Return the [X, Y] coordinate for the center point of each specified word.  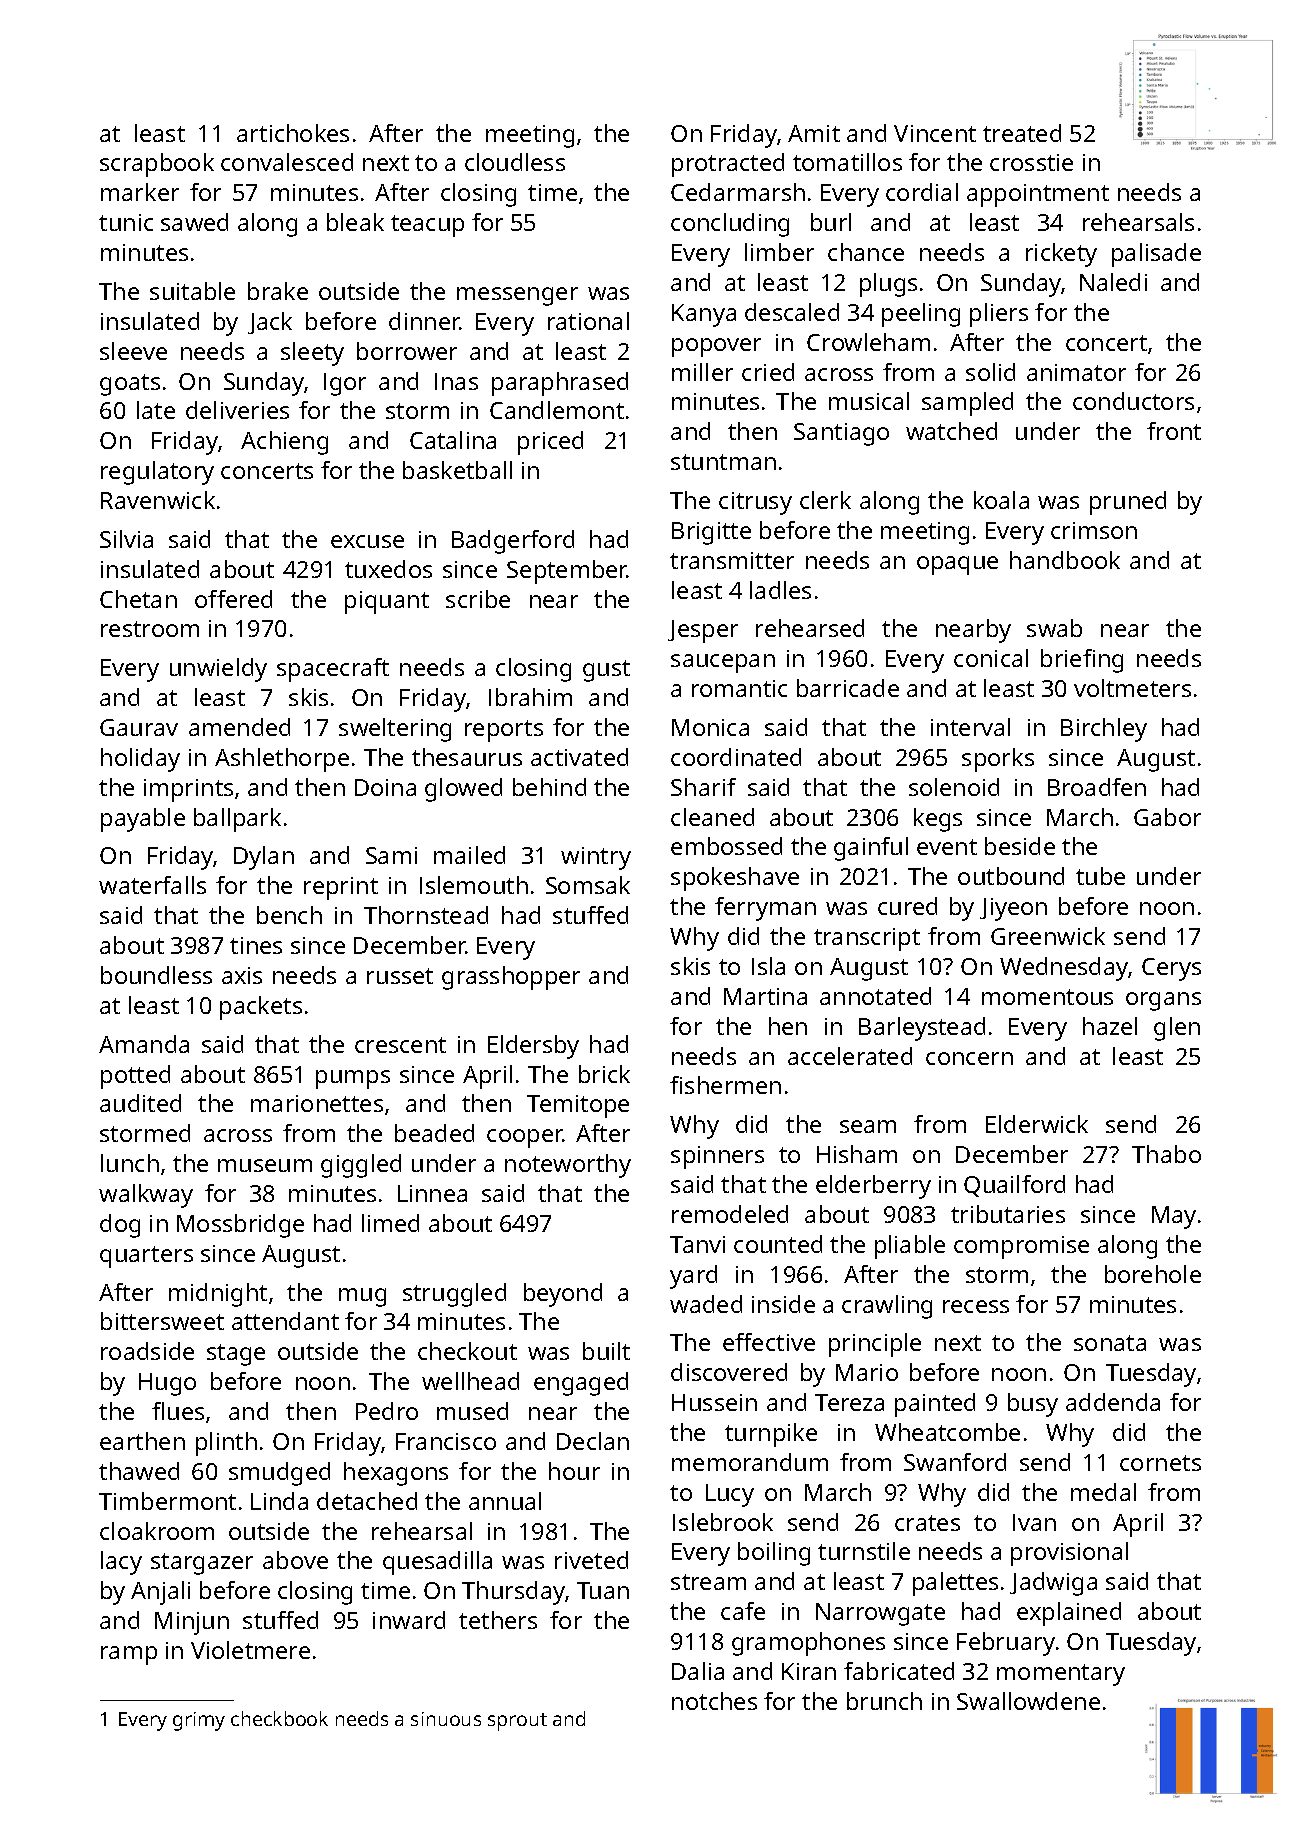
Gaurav [139, 727]
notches [714, 1701]
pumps [353, 1079]
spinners [717, 1157]
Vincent [935, 133]
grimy [199, 1721]
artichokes [293, 133]
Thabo [1166, 1154]
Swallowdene [1028, 1701]
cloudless [515, 162]
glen [1177, 1029]
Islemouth [474, 885]
